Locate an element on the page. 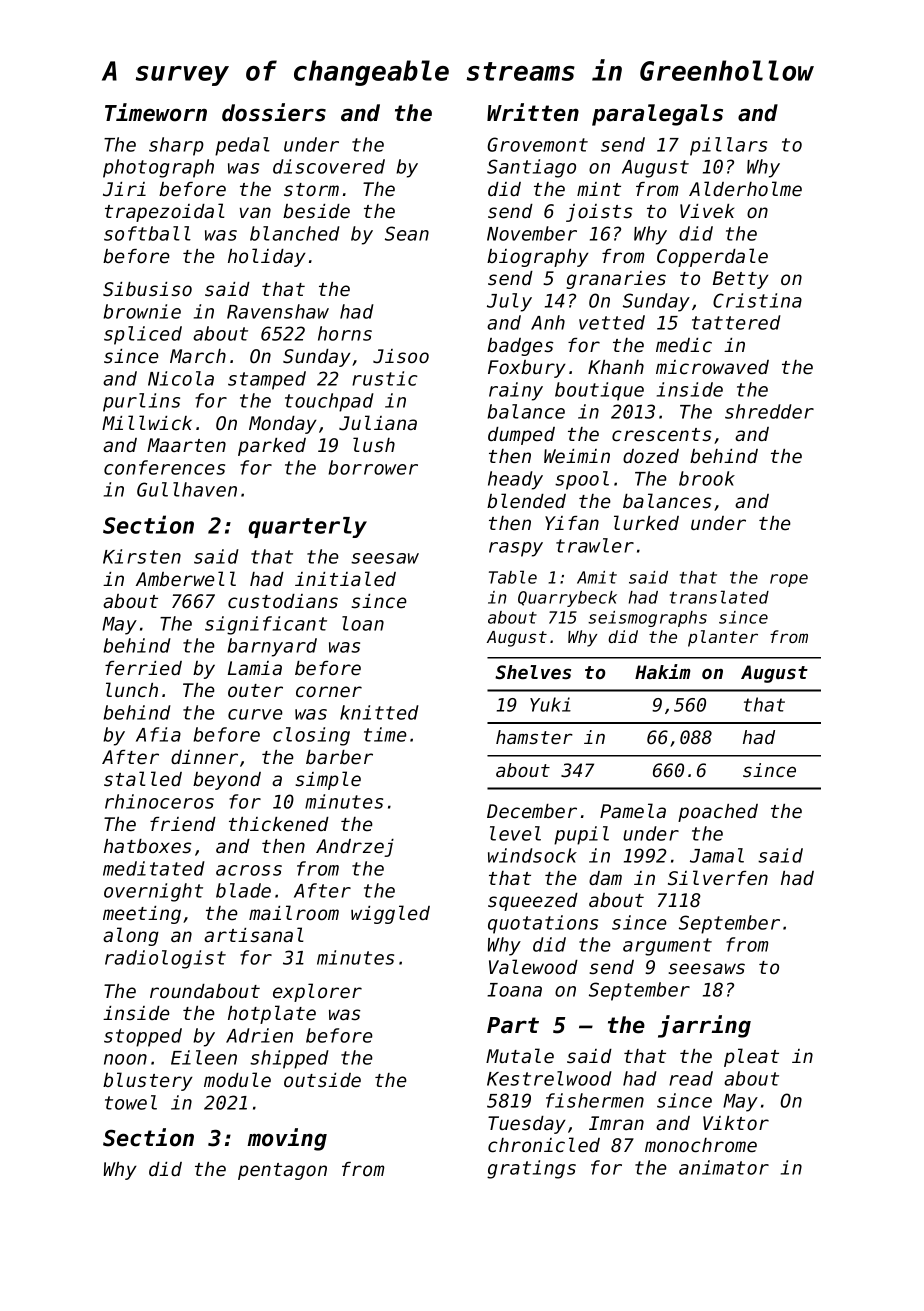 The height and width of the document is (1311, 924). level is located at coordinates (515, 833).
